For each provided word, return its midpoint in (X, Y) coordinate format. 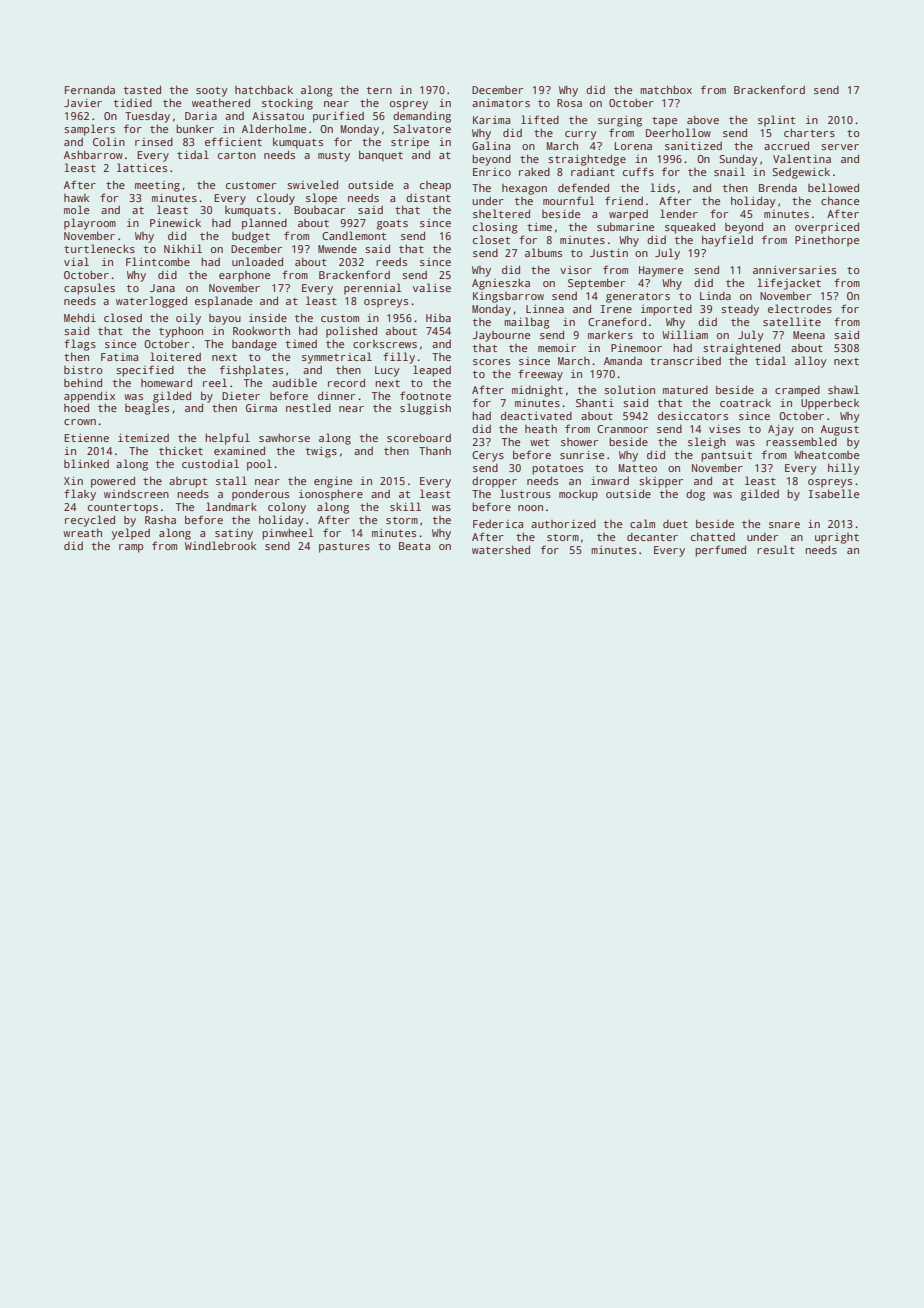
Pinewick (175, 222)
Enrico (492, 172)
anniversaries (794, 270)
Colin (109, 141)
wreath (82, 532)
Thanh (435, 450)
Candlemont (354, 235)
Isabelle (834, 493)
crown (80, 422)
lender (679, 213)
